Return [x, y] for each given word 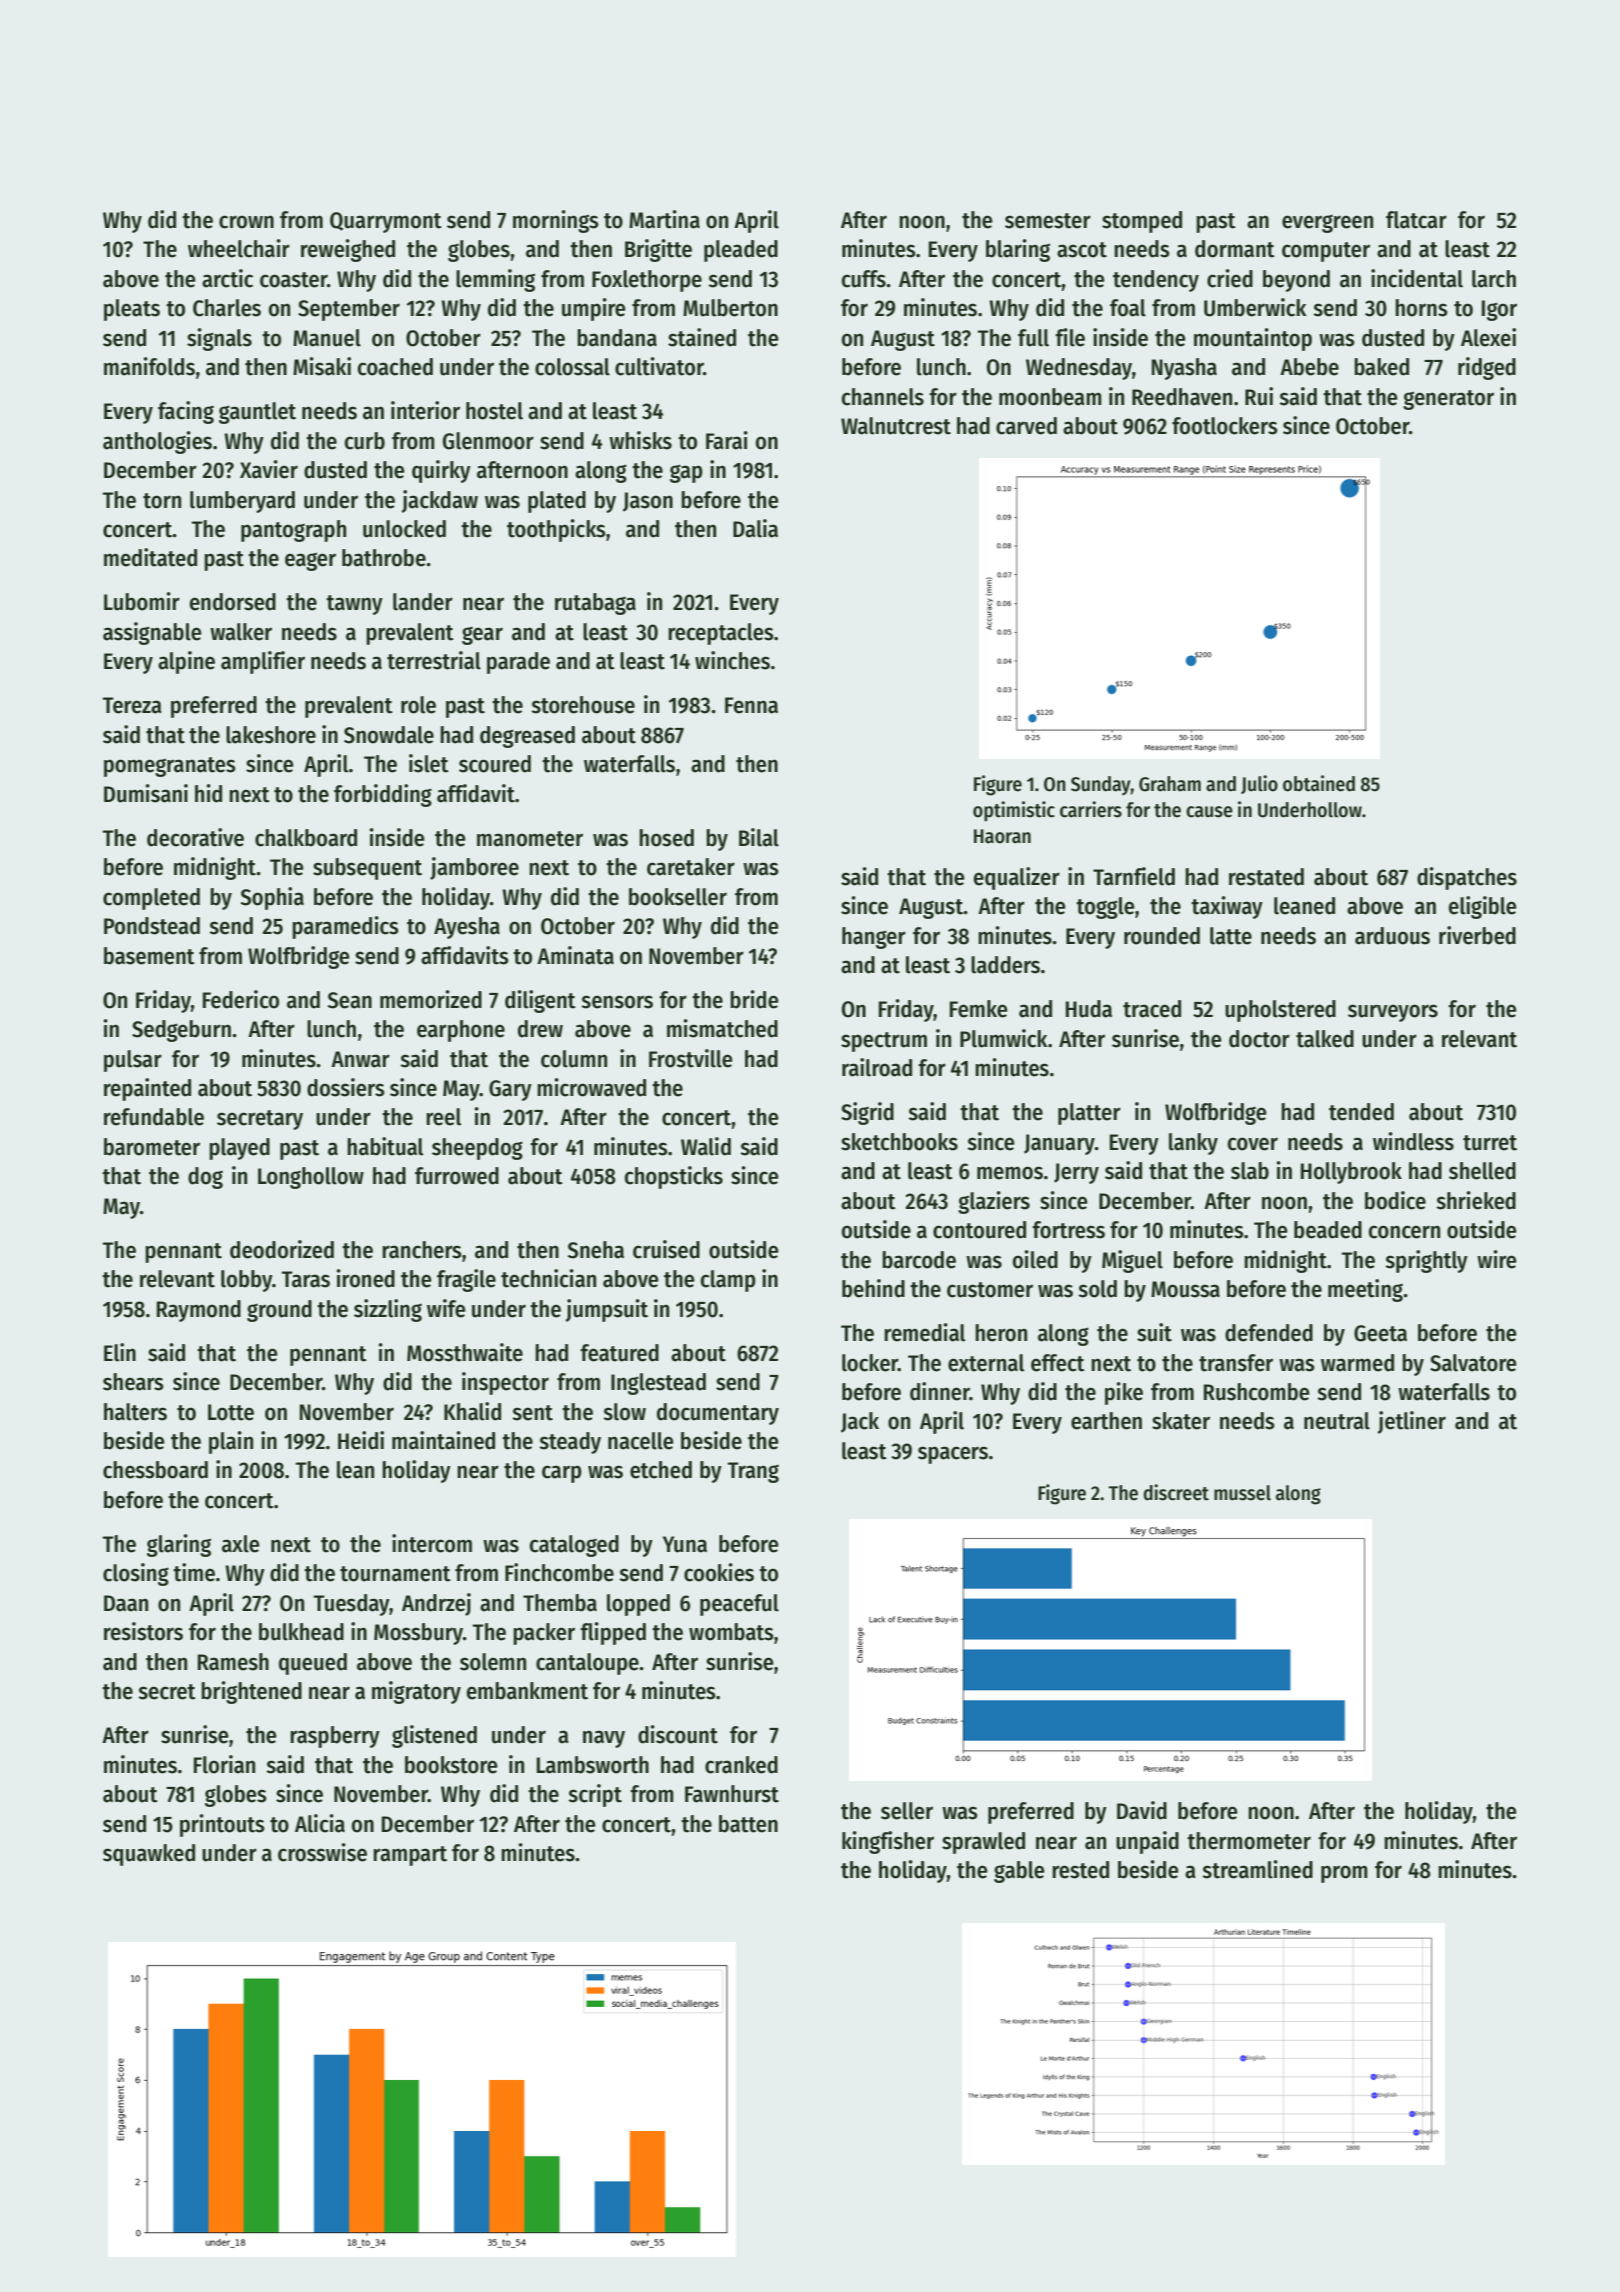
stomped [1142, 222]
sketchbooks [899, 1142]
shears [133, 1382]
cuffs [864, 279]
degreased [527, 737]
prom [1344, 1874]
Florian [224, 1764]
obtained [1319, 783]
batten [748, 1824]
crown [246, 222]
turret [1490, 1143]
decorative [195, 837]
